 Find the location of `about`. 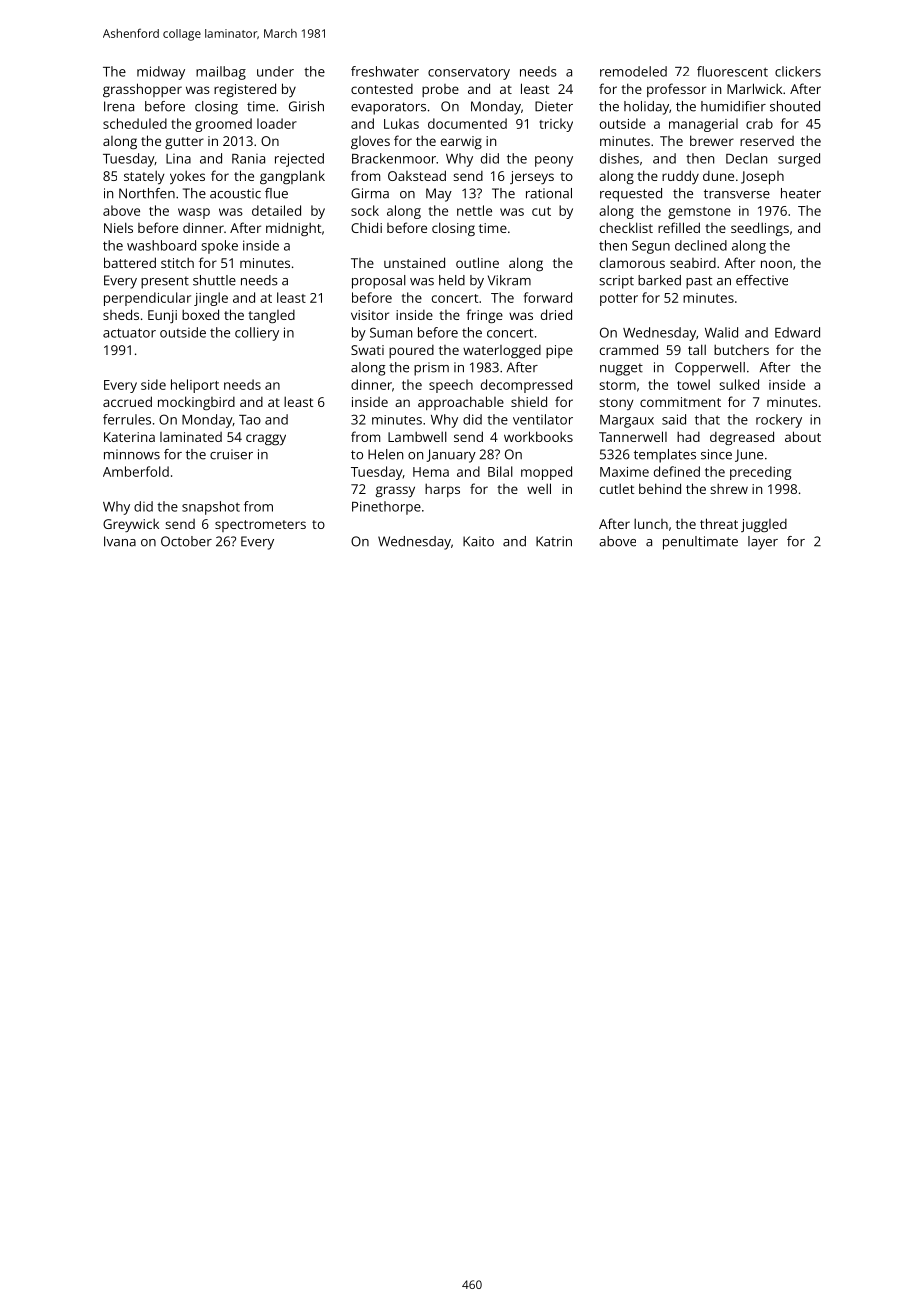

about is located at coordinates (803, 436).
